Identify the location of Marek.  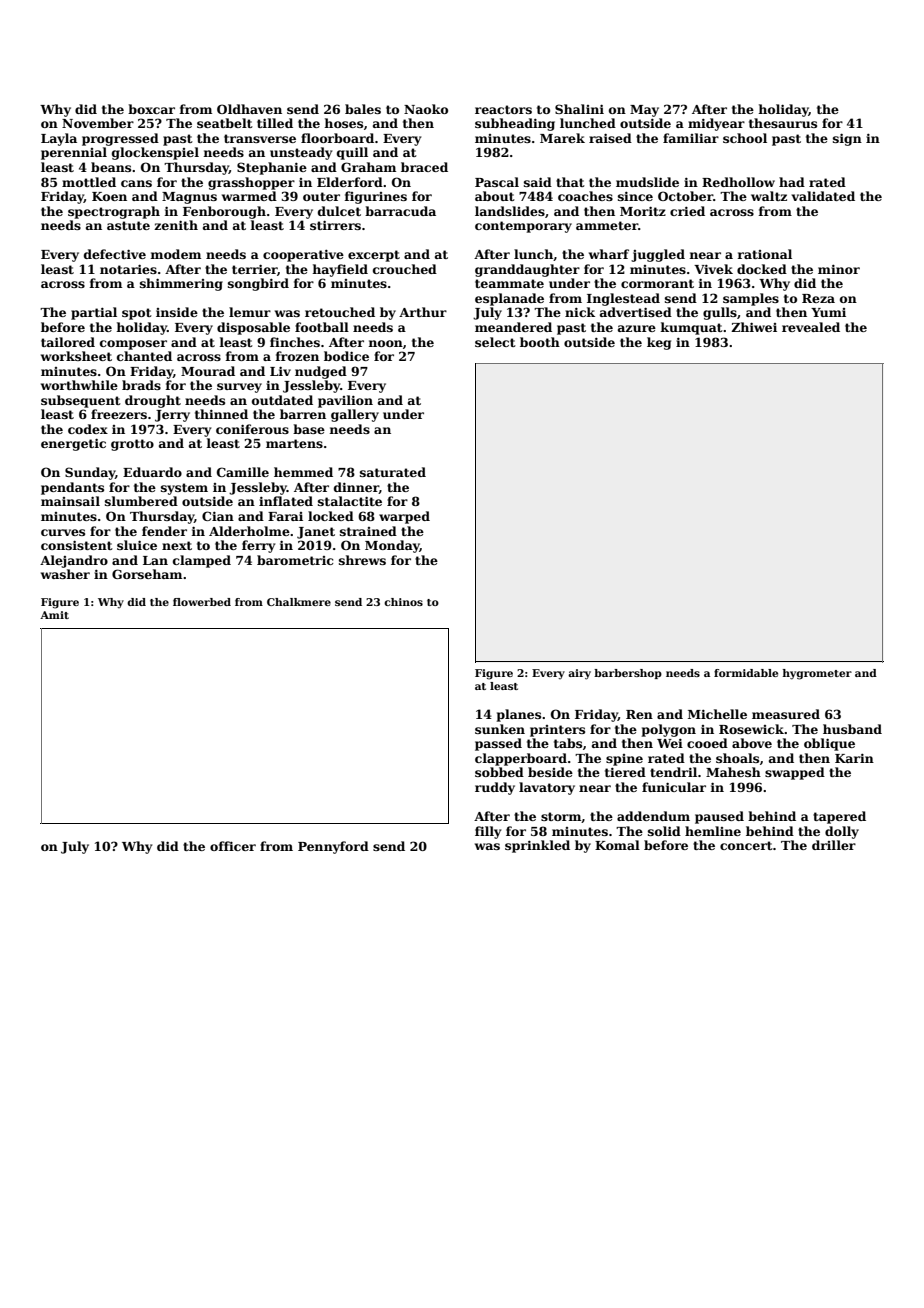
(562, 138).
